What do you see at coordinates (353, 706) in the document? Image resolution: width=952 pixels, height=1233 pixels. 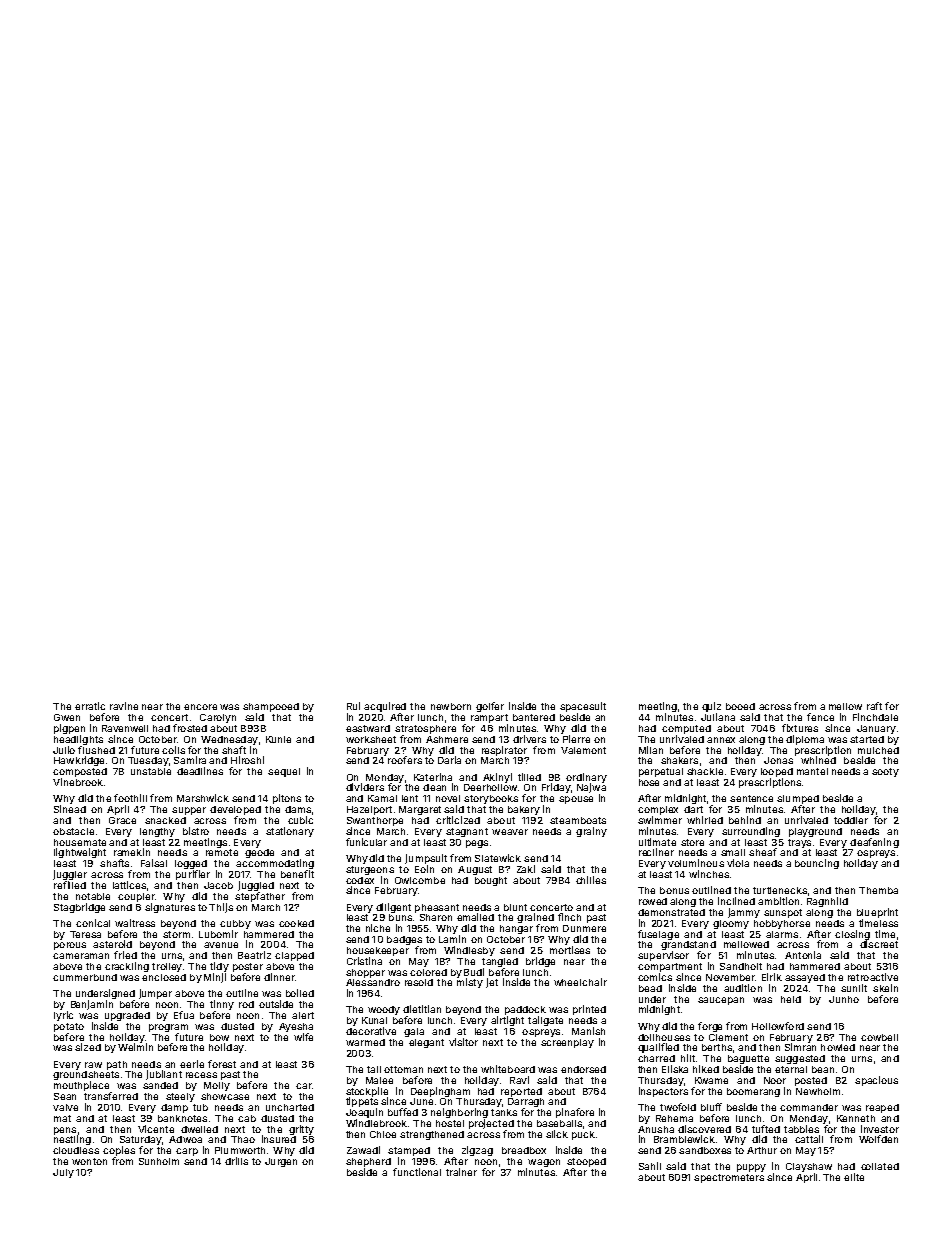 I see `Rui` at bounding box center [353, 706].
